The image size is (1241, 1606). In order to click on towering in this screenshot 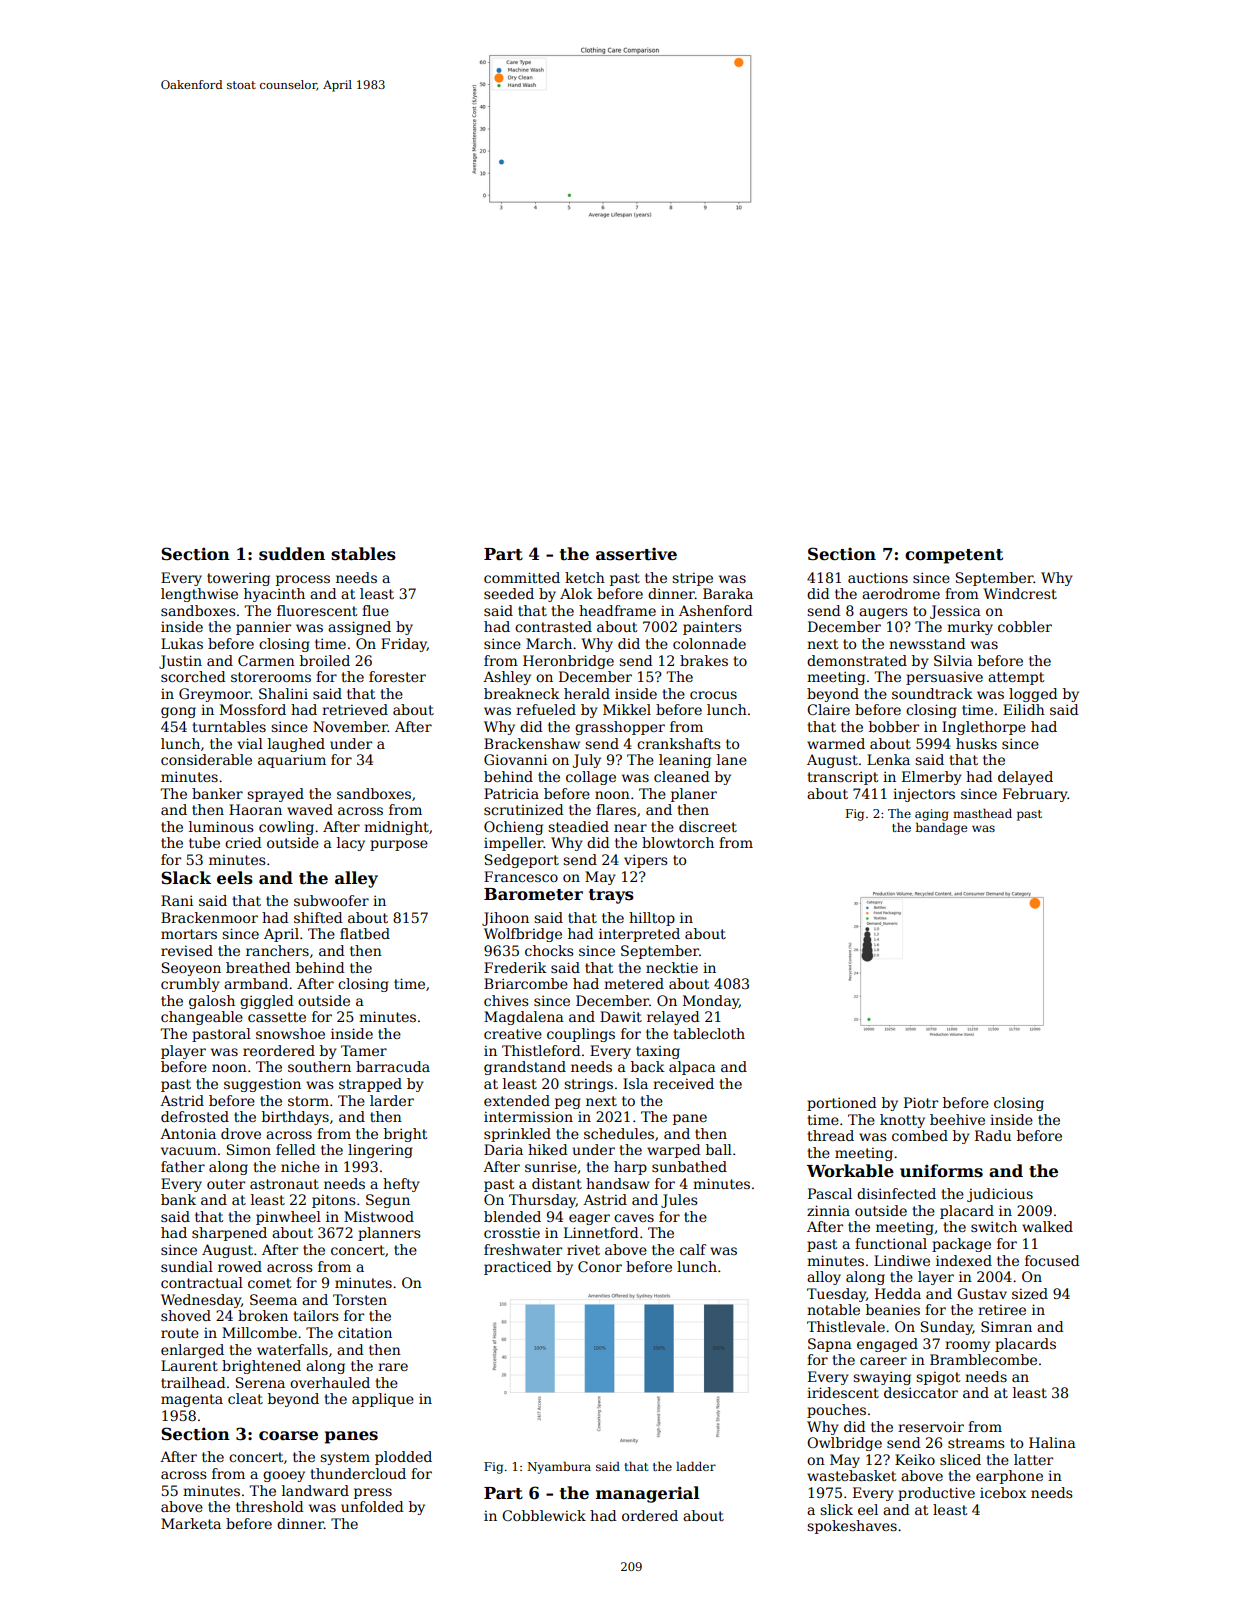, I will do `click(238, 579)`.
